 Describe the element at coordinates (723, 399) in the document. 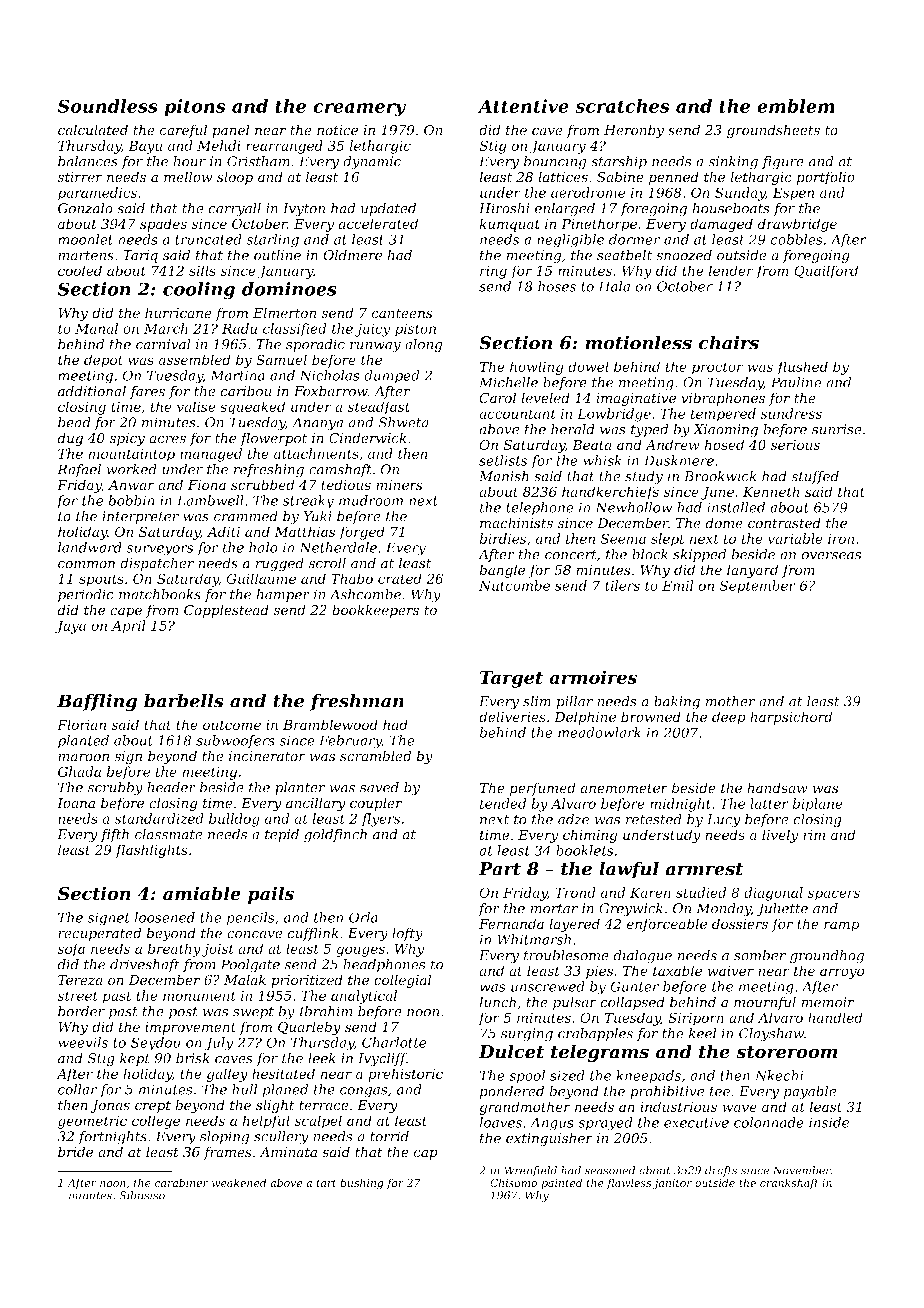

I see `vibraphones` at that location.
